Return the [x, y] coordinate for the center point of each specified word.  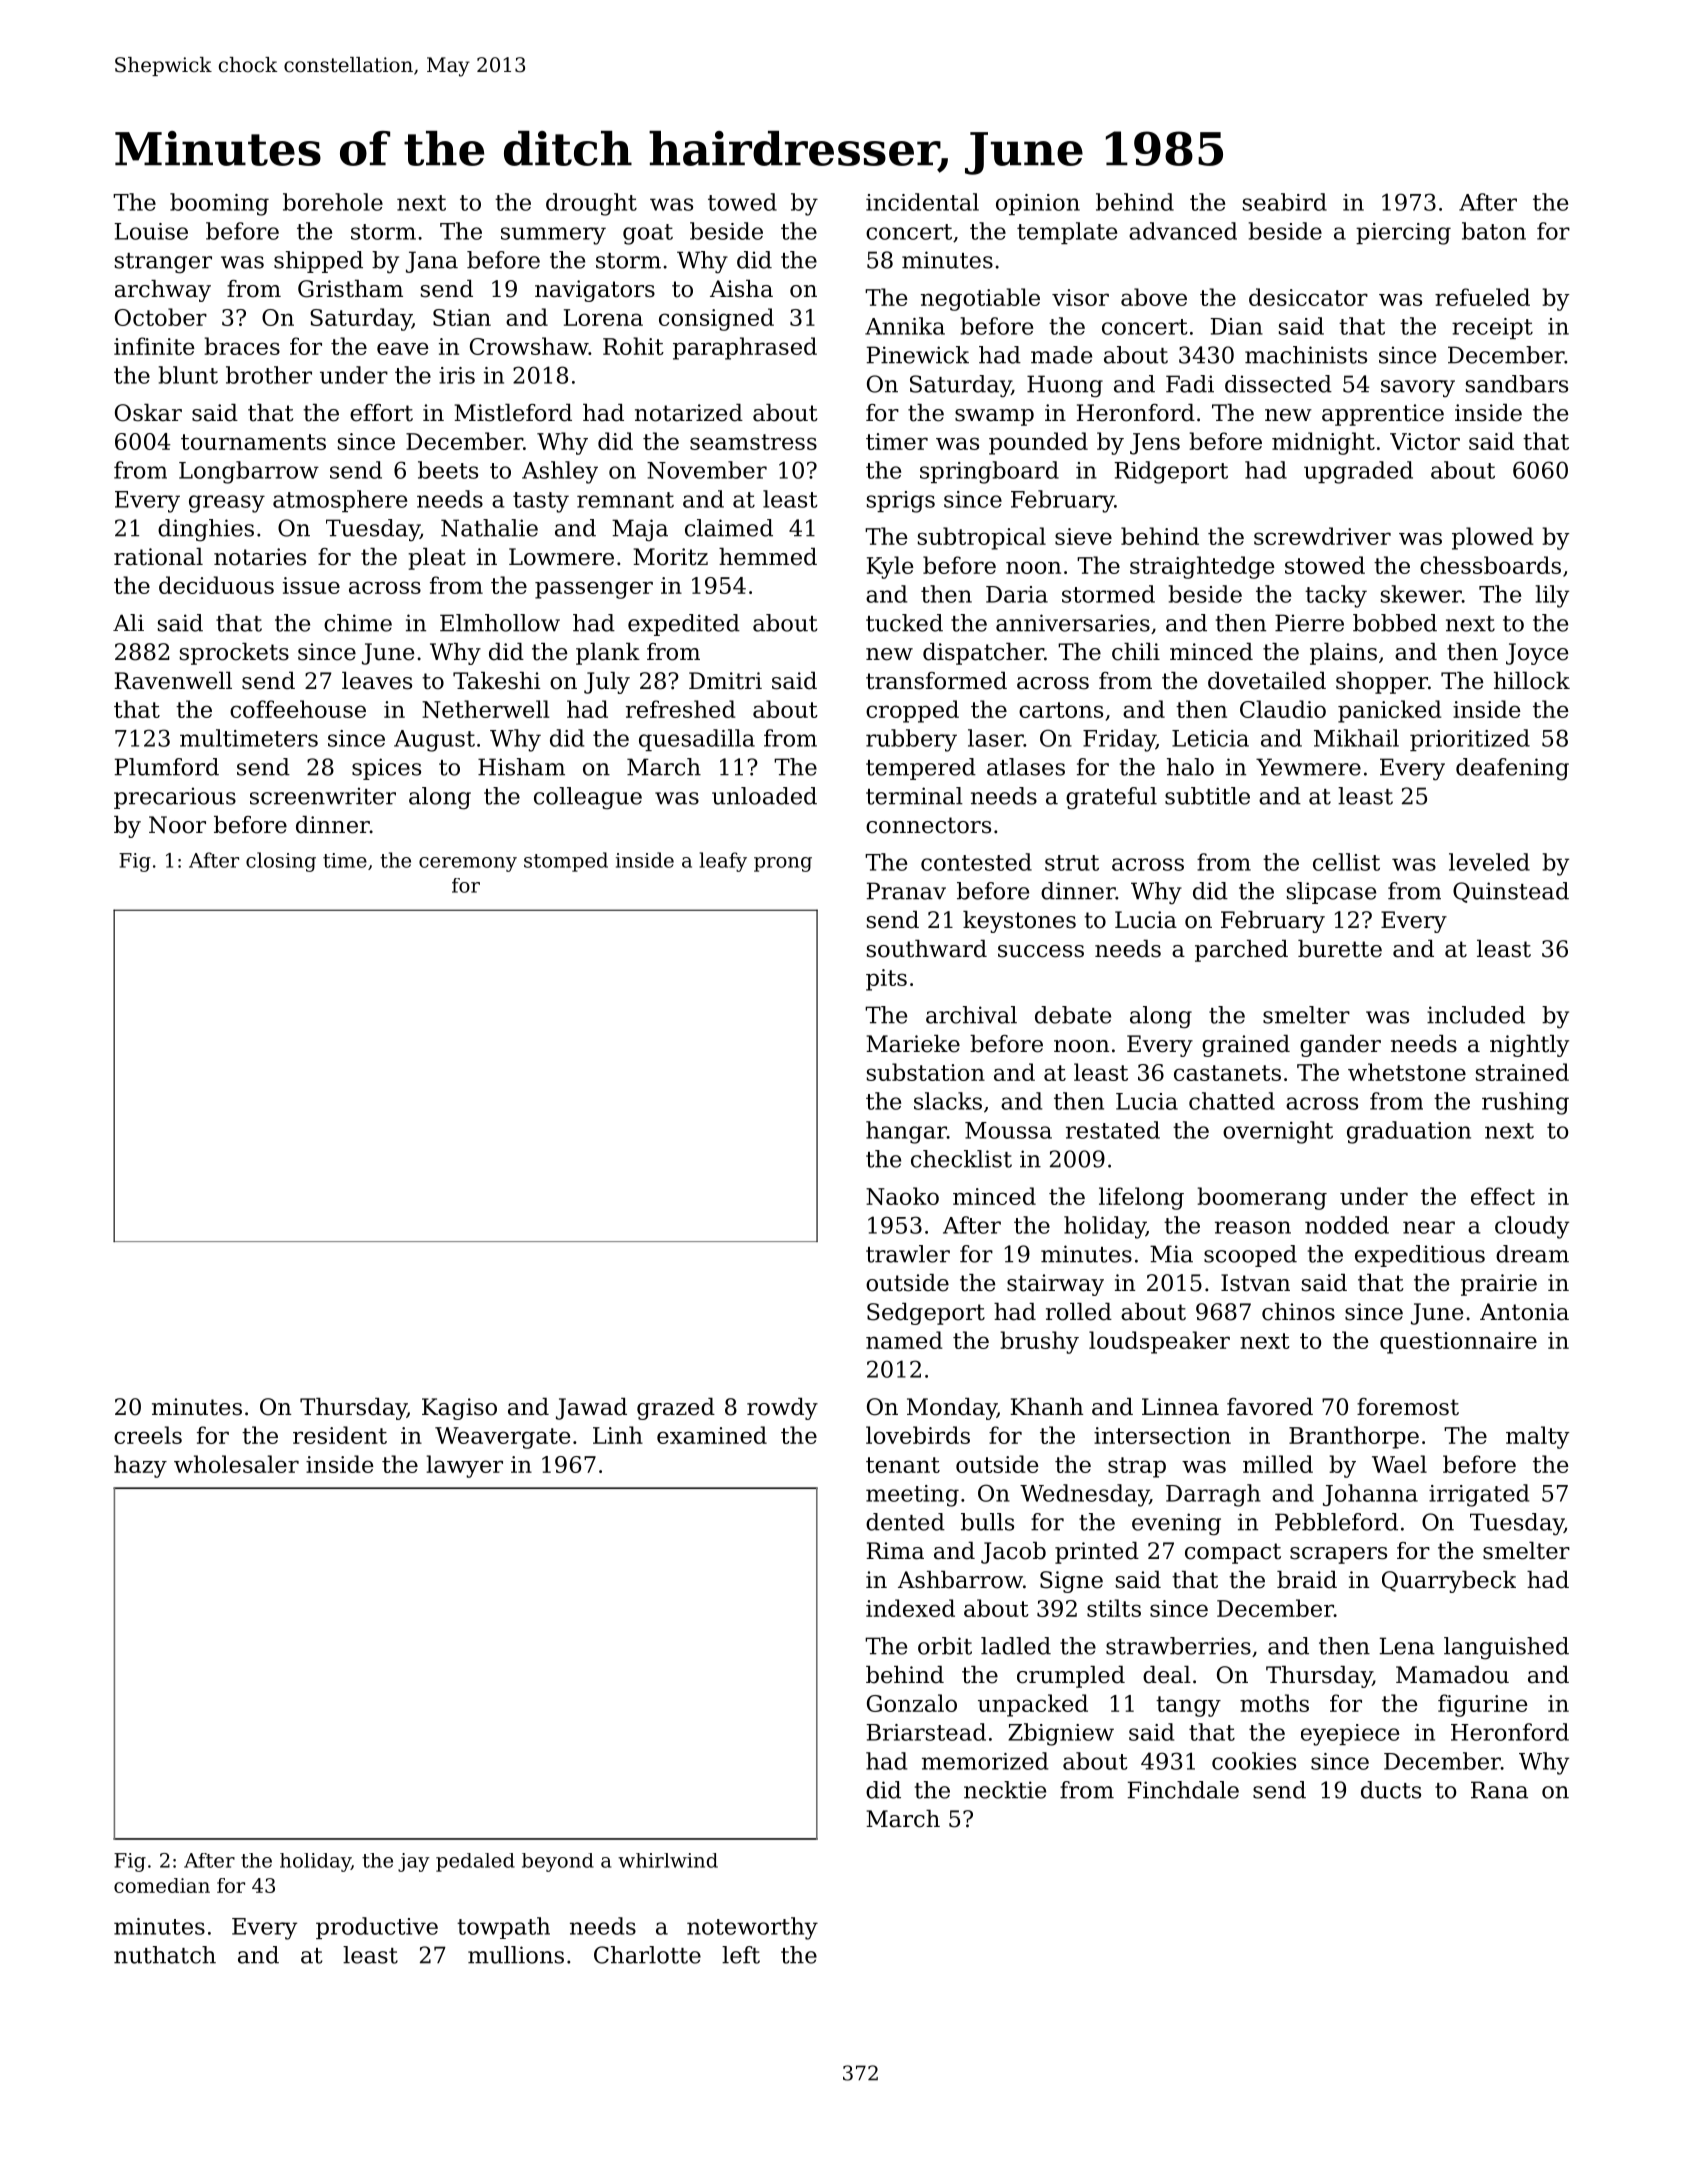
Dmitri [725, 681]
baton [1494, 231]
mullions [516, 1955]
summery [553, 236]
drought [591, 204]
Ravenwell [173, 681]
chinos [1298, 1312]
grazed [676, 1409]
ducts [1391, 1790]
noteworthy [752, 1928]
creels [148, 1435]
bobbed [1395, 623]
